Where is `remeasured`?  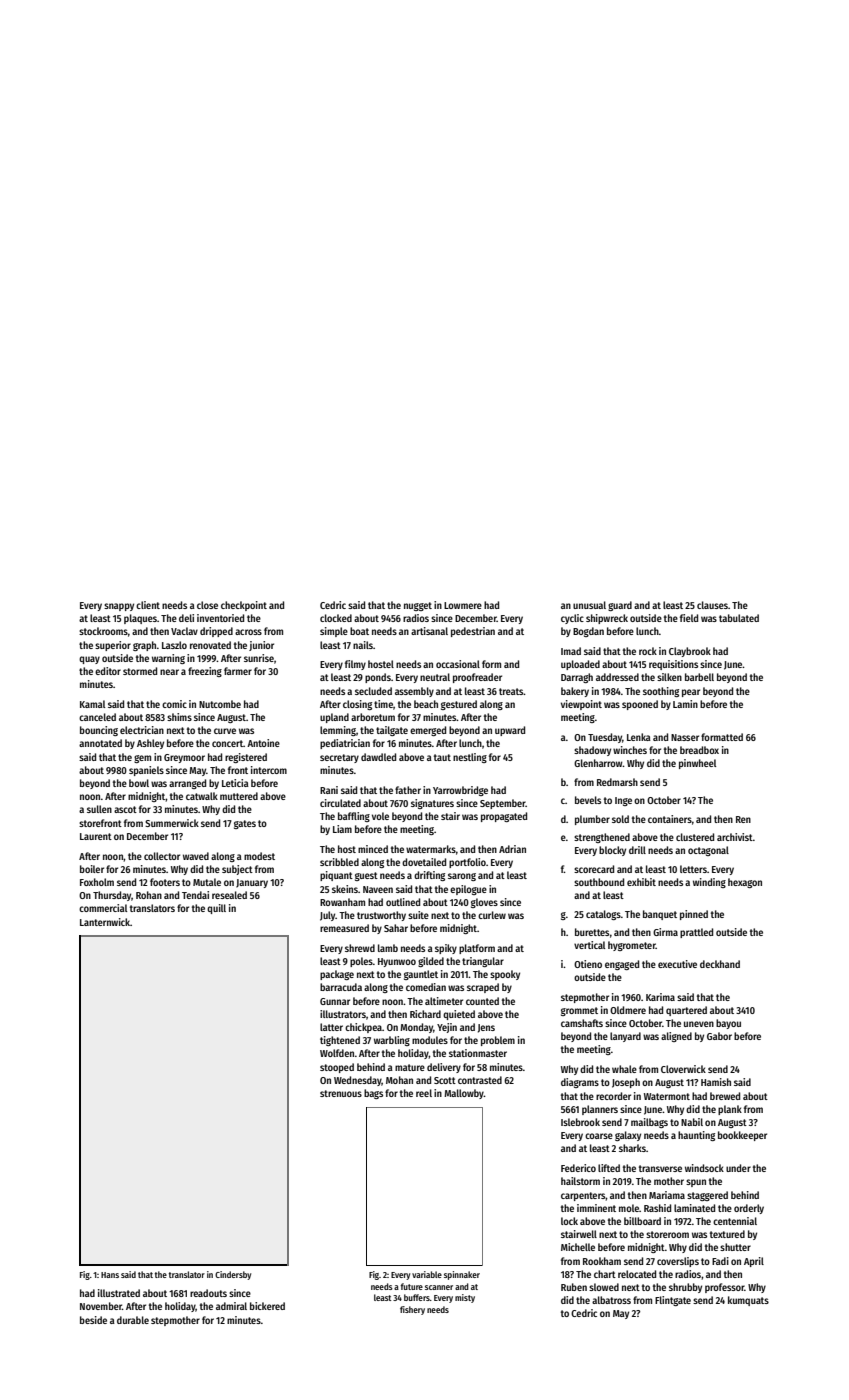
remeasured is located at coordinates (344, 928).
